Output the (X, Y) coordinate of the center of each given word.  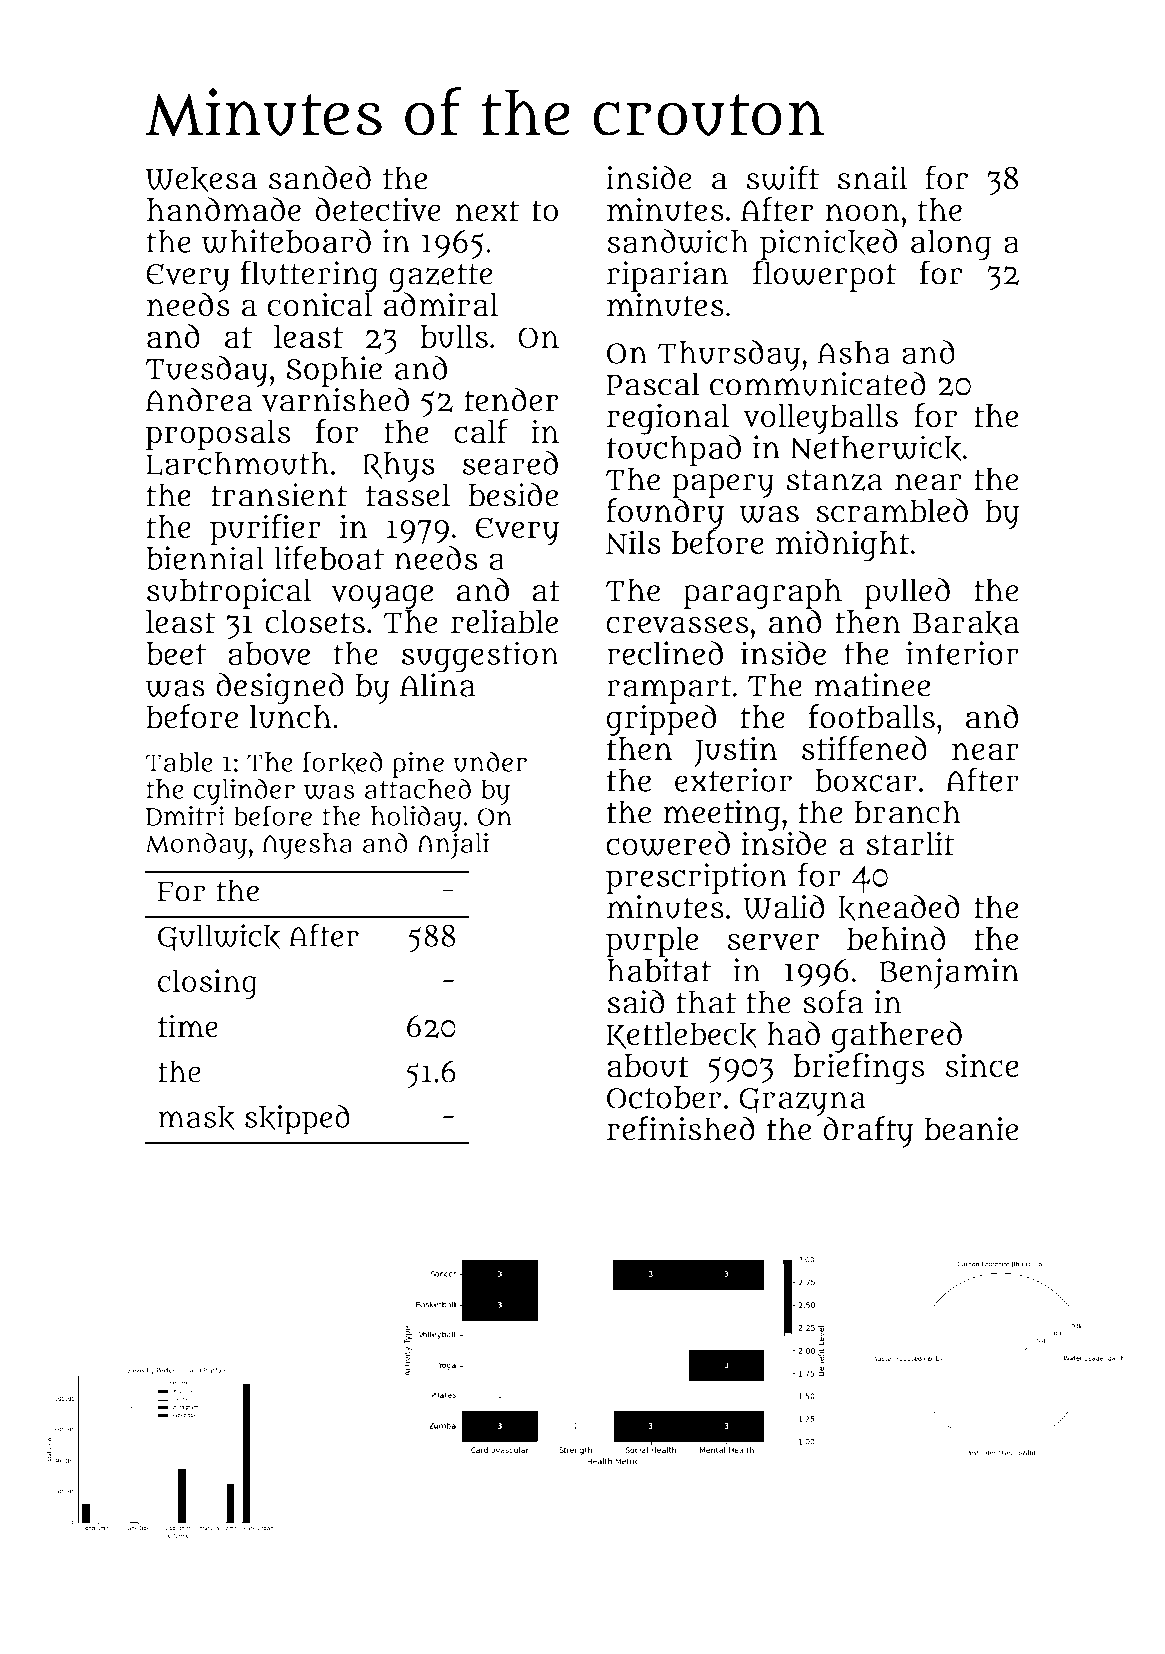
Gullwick (219, 938)
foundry (665, 514)
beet (176, 653)
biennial (205, 558)
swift (783, 177)
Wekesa (201, 179)
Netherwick (876, 448)
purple (652, 942)
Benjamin (949, 973)
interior (962, 653)
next (487, 210)
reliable (504, 621)
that (706, 1002)
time (188, 1026)
